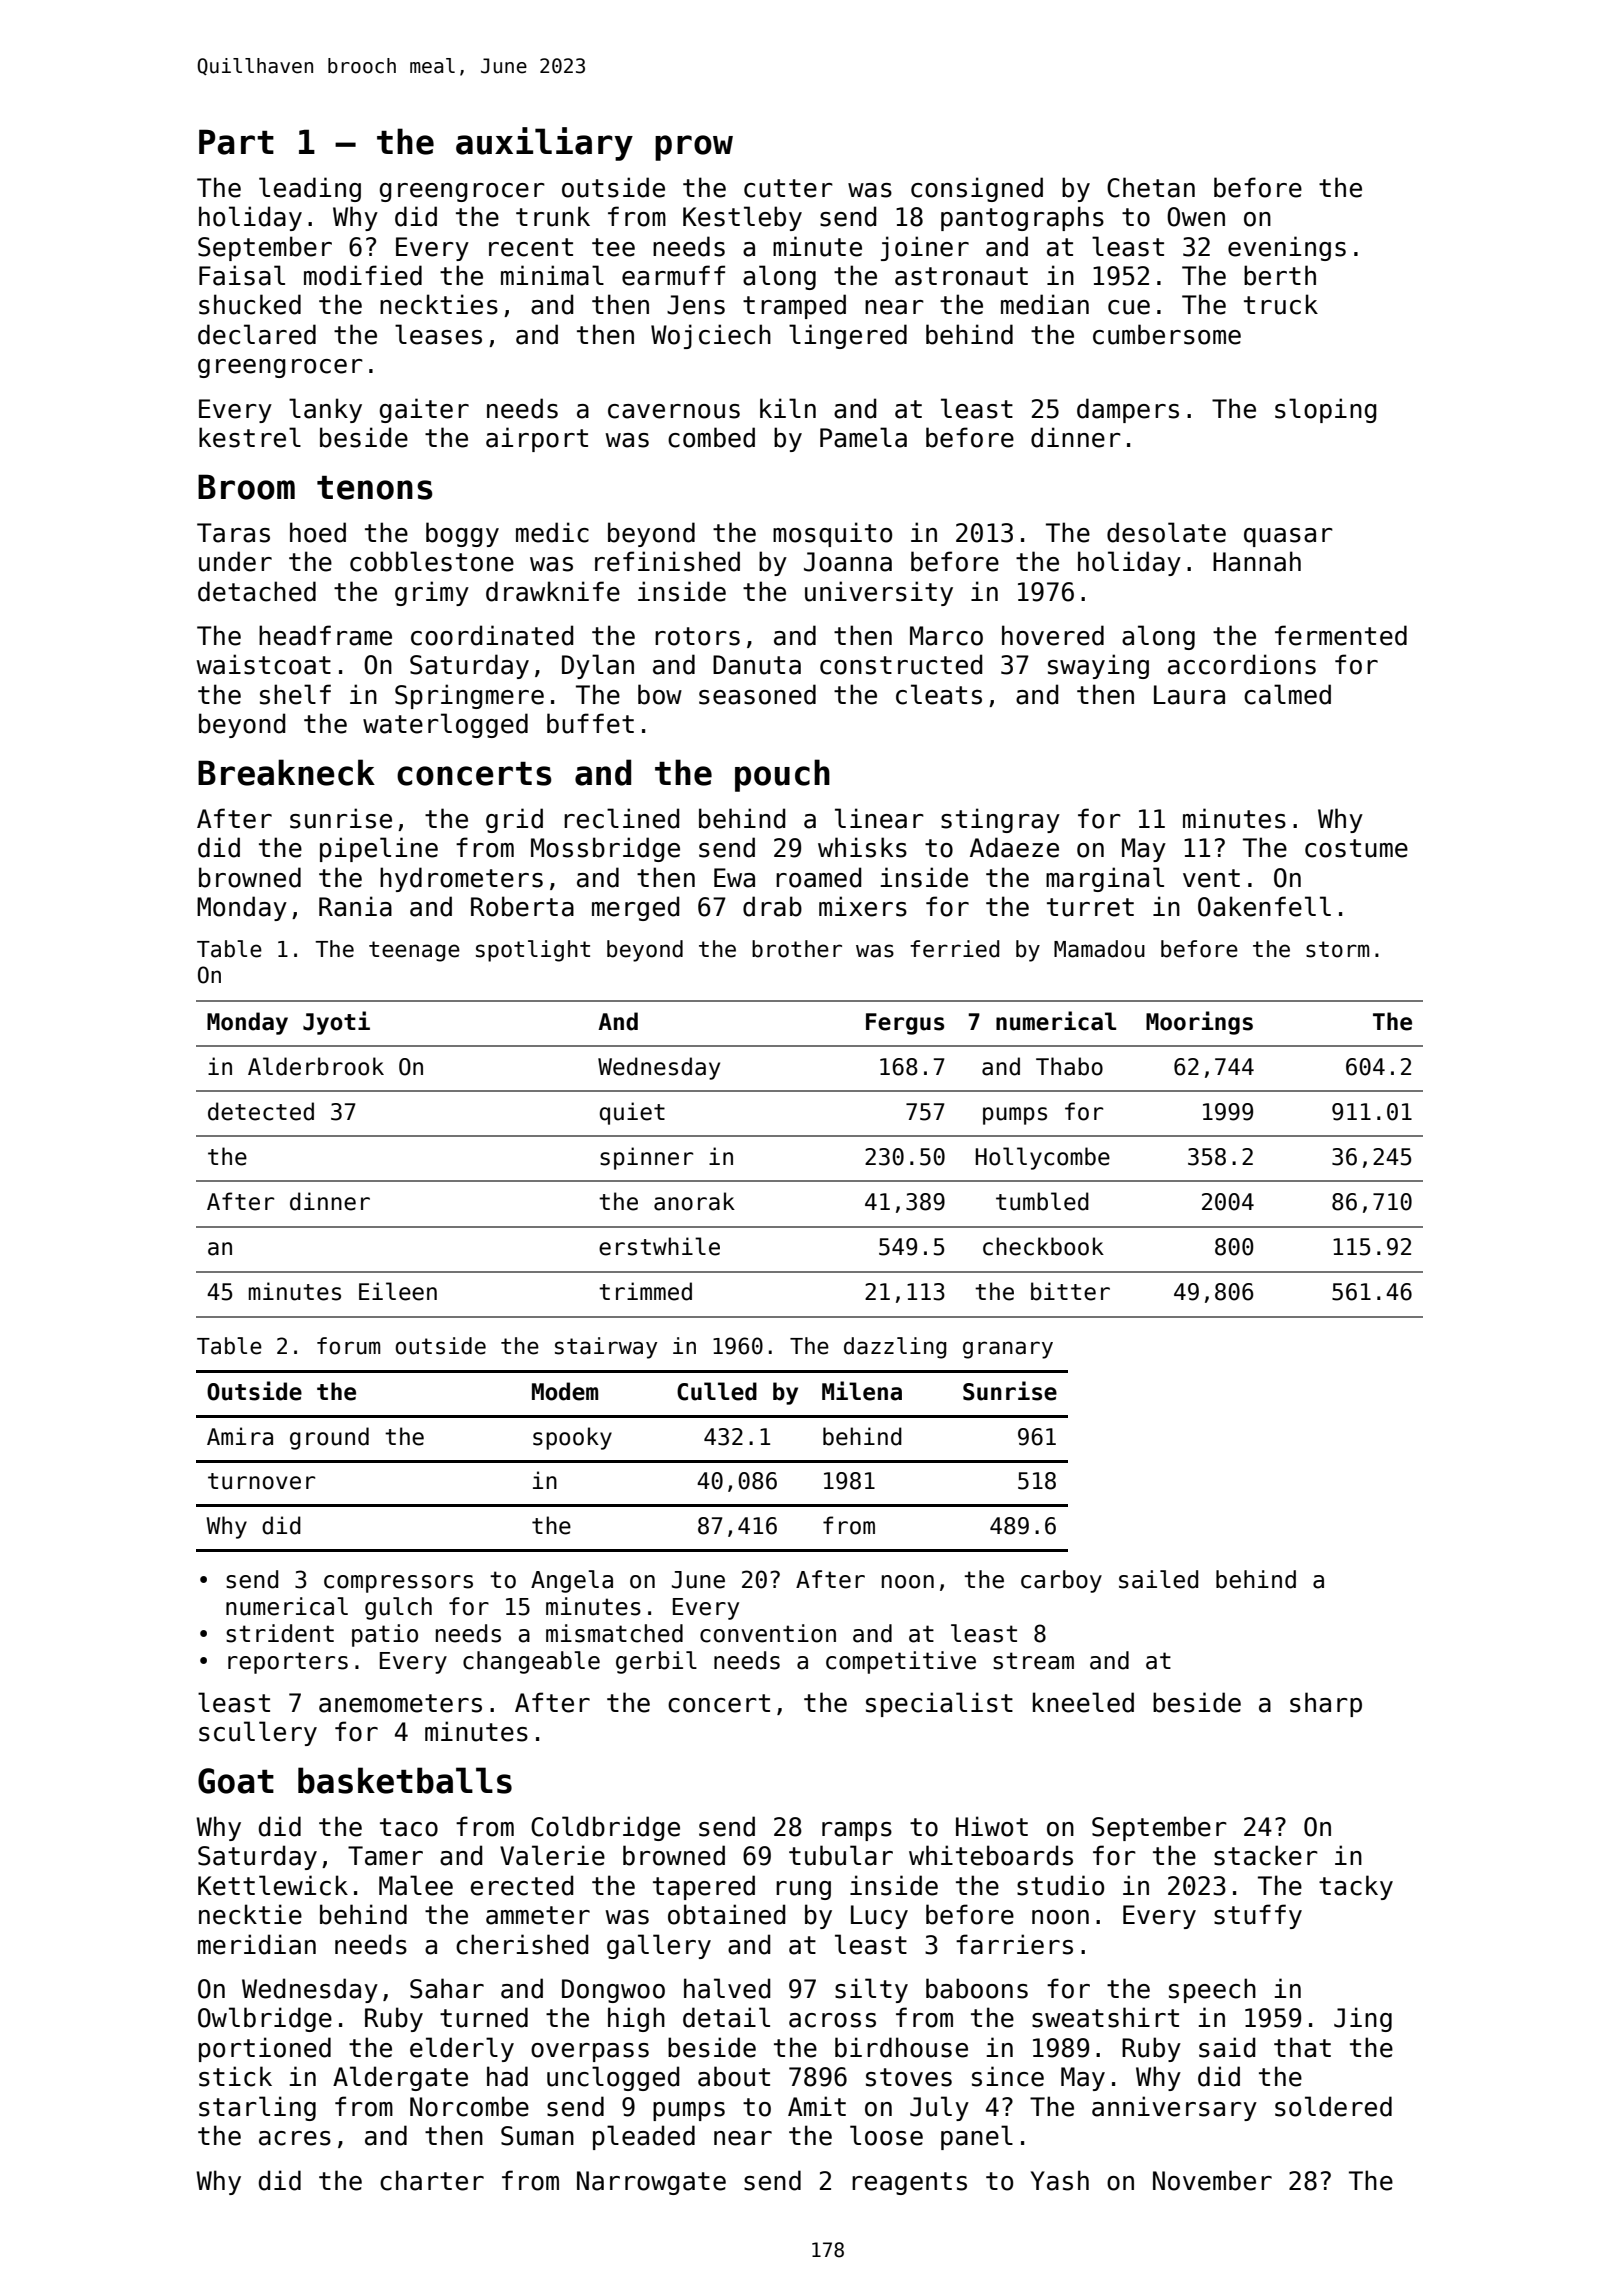  I want to click on cutter, so click(788, 188).
